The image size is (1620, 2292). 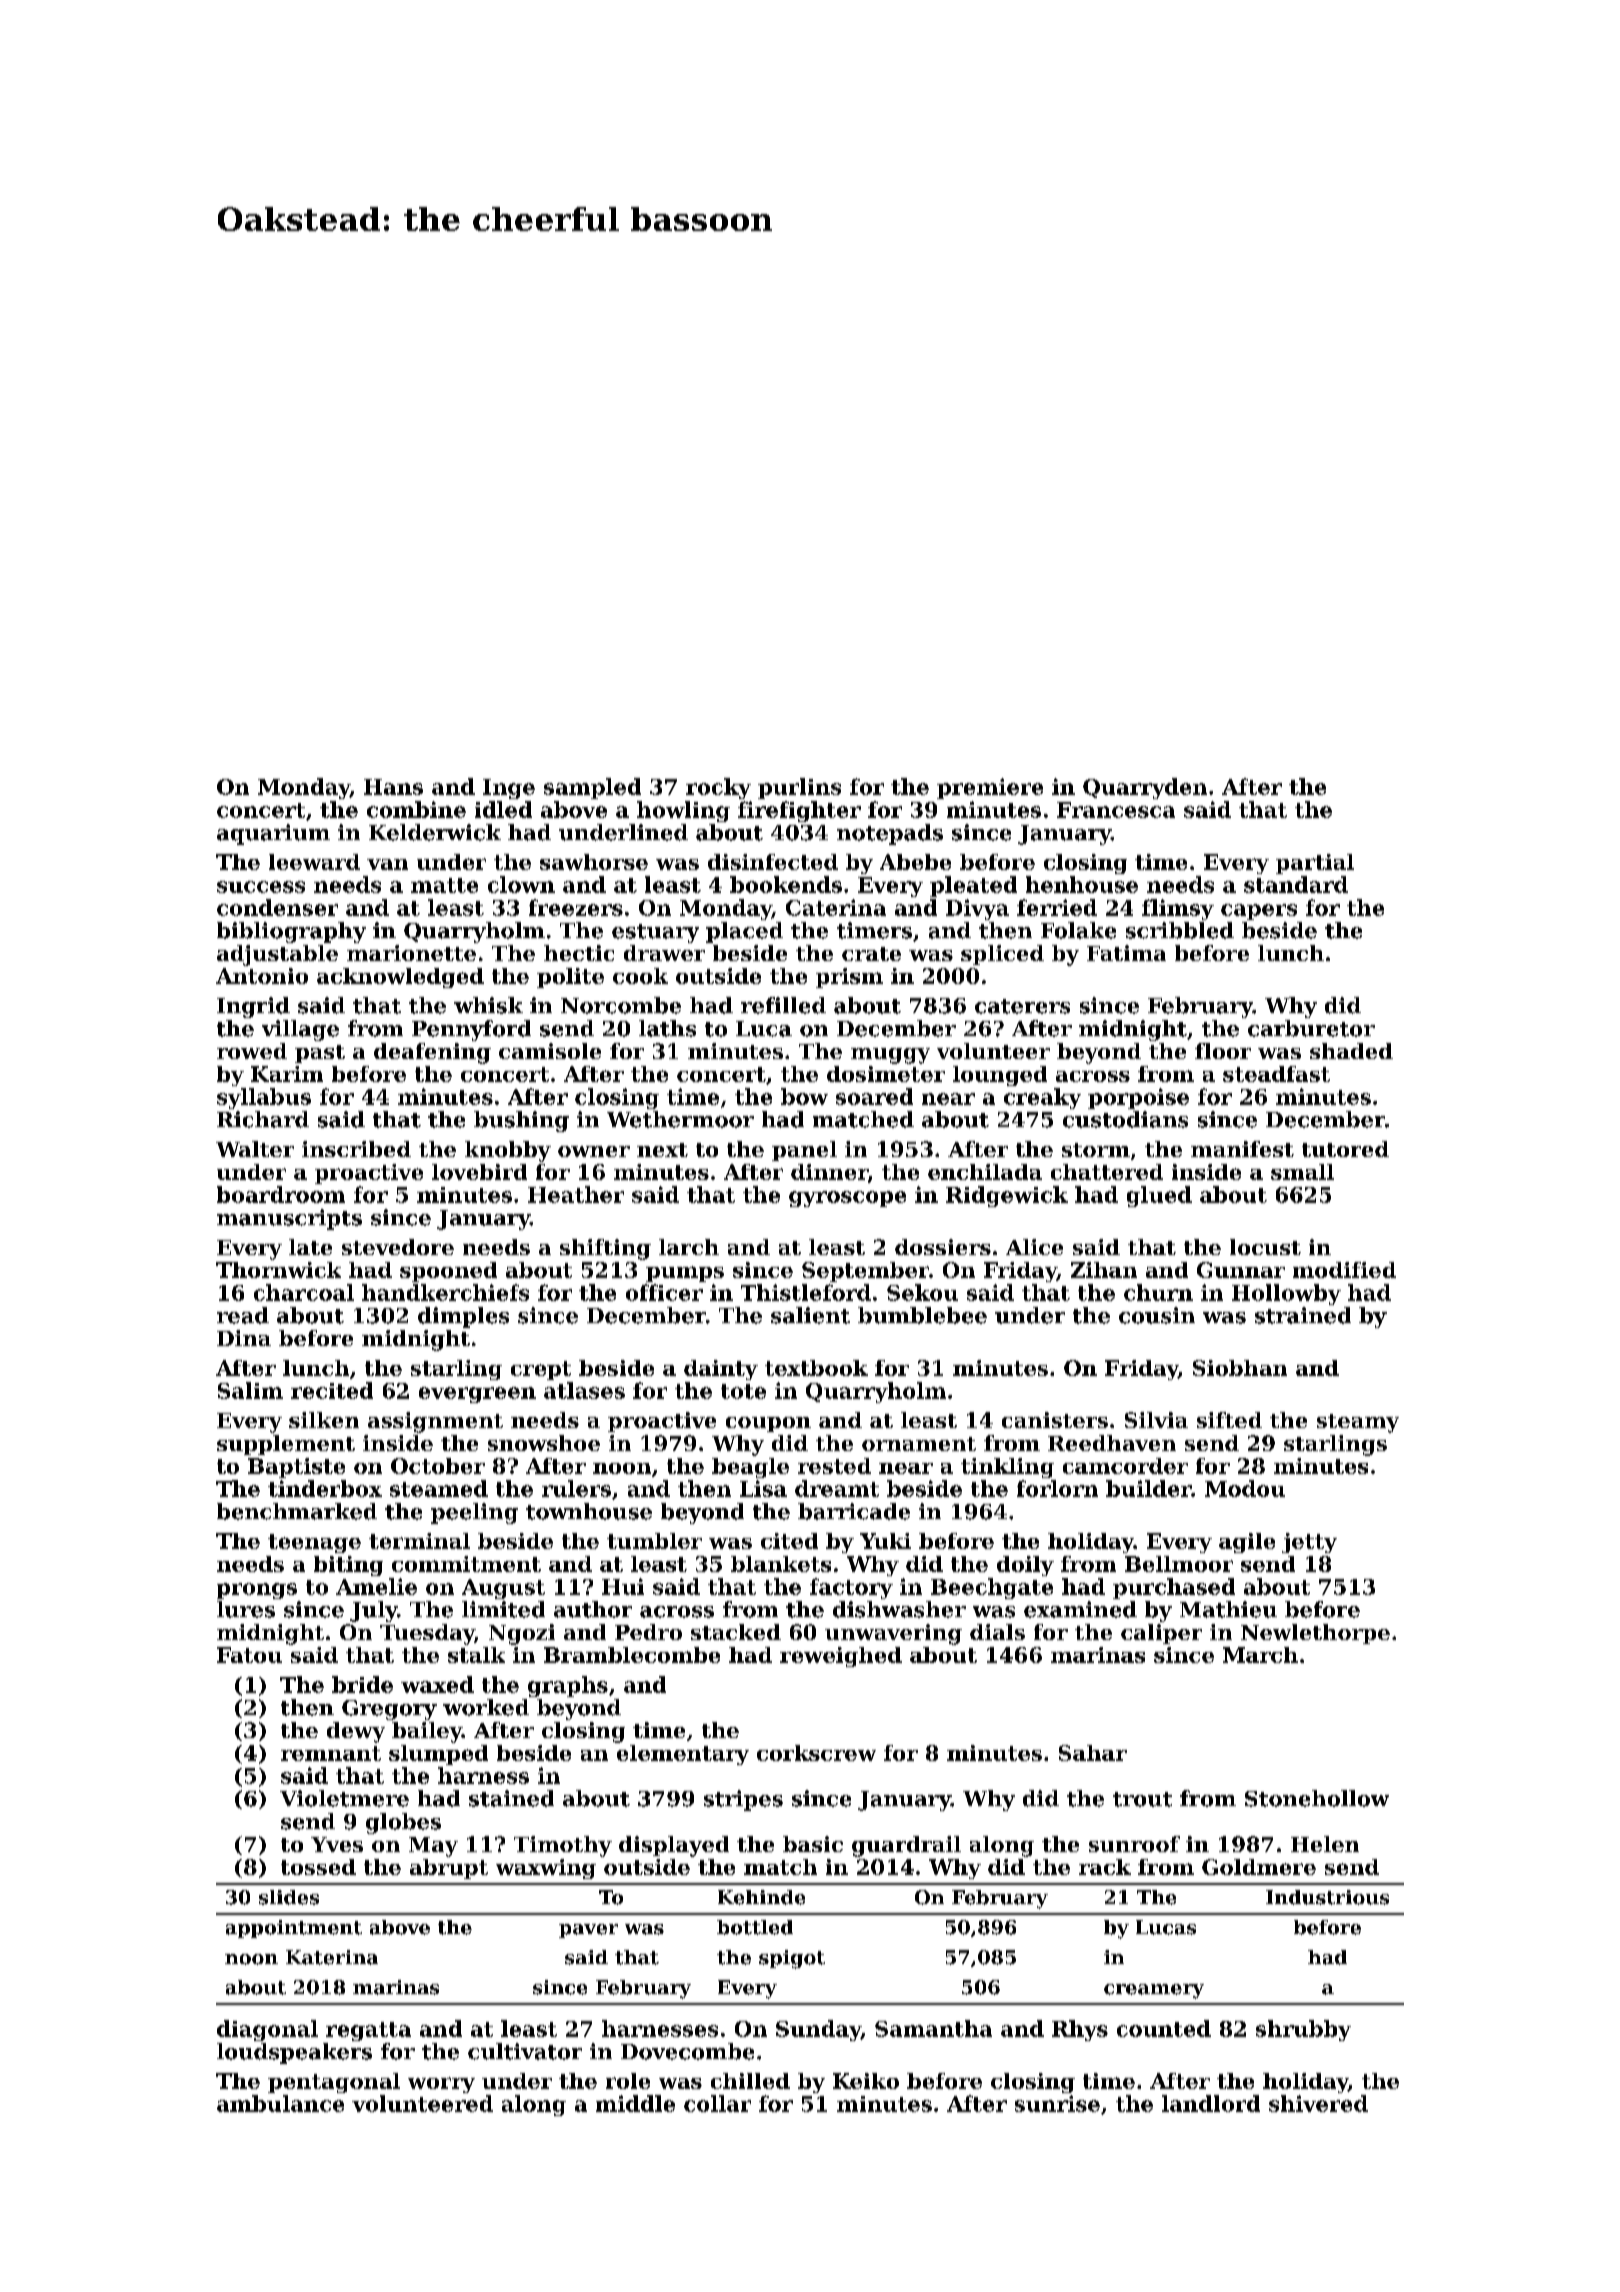 I want to click on tinkling, so click(x=1007, y=1468).
